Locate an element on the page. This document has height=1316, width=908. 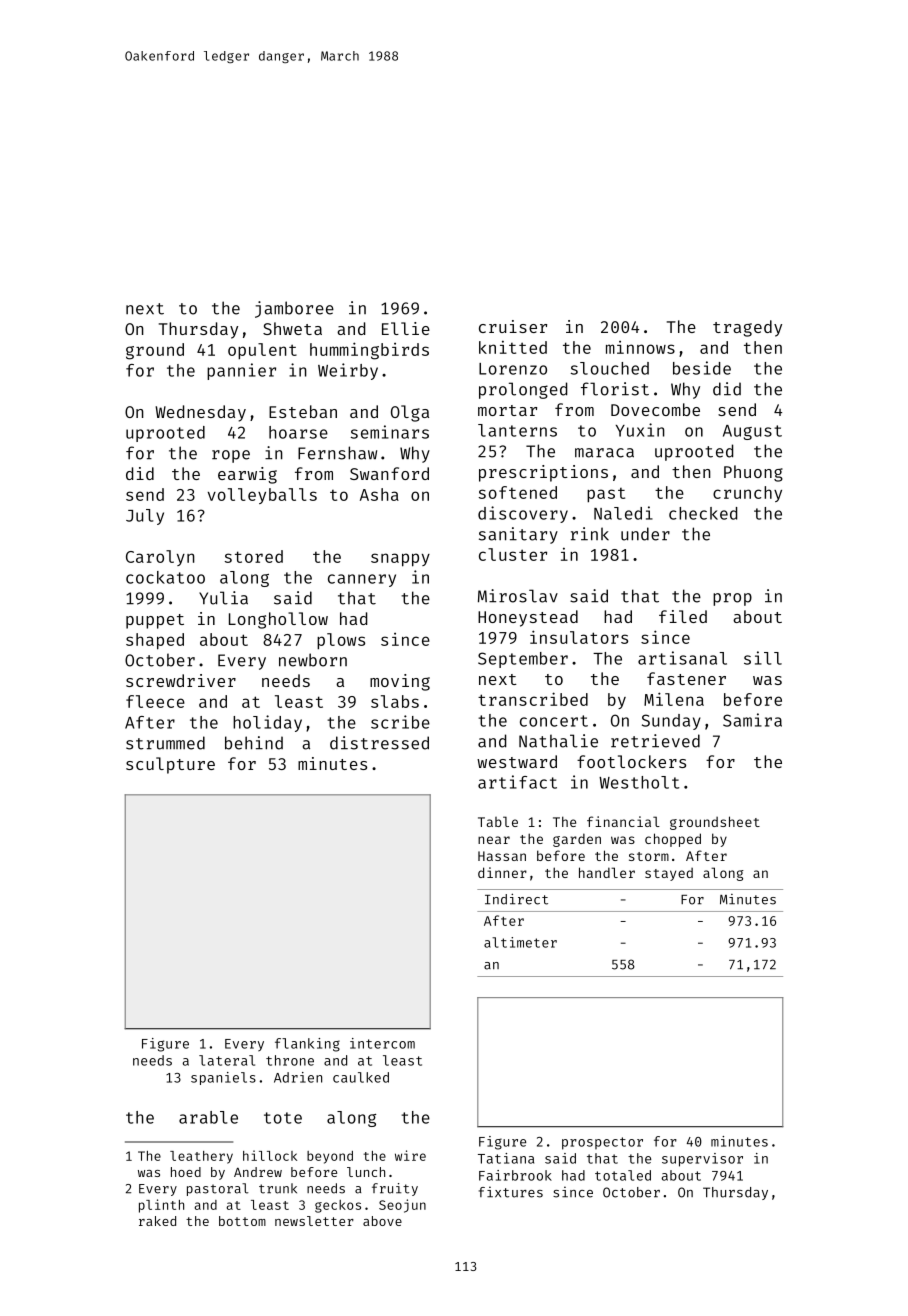
concert is located at coordinates (554, 721).
